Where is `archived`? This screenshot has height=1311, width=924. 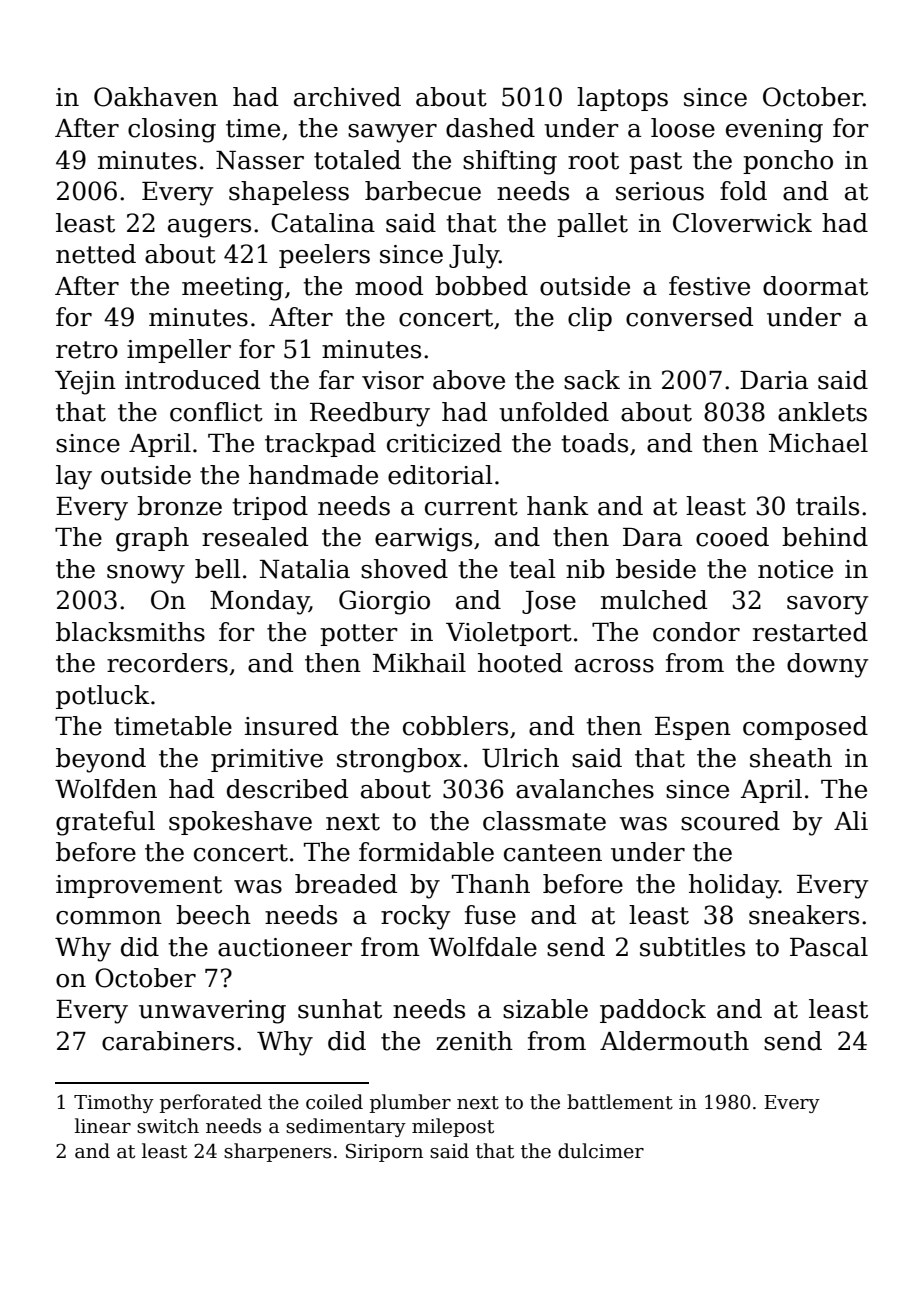 archived is located at coordinates (347, 97).
